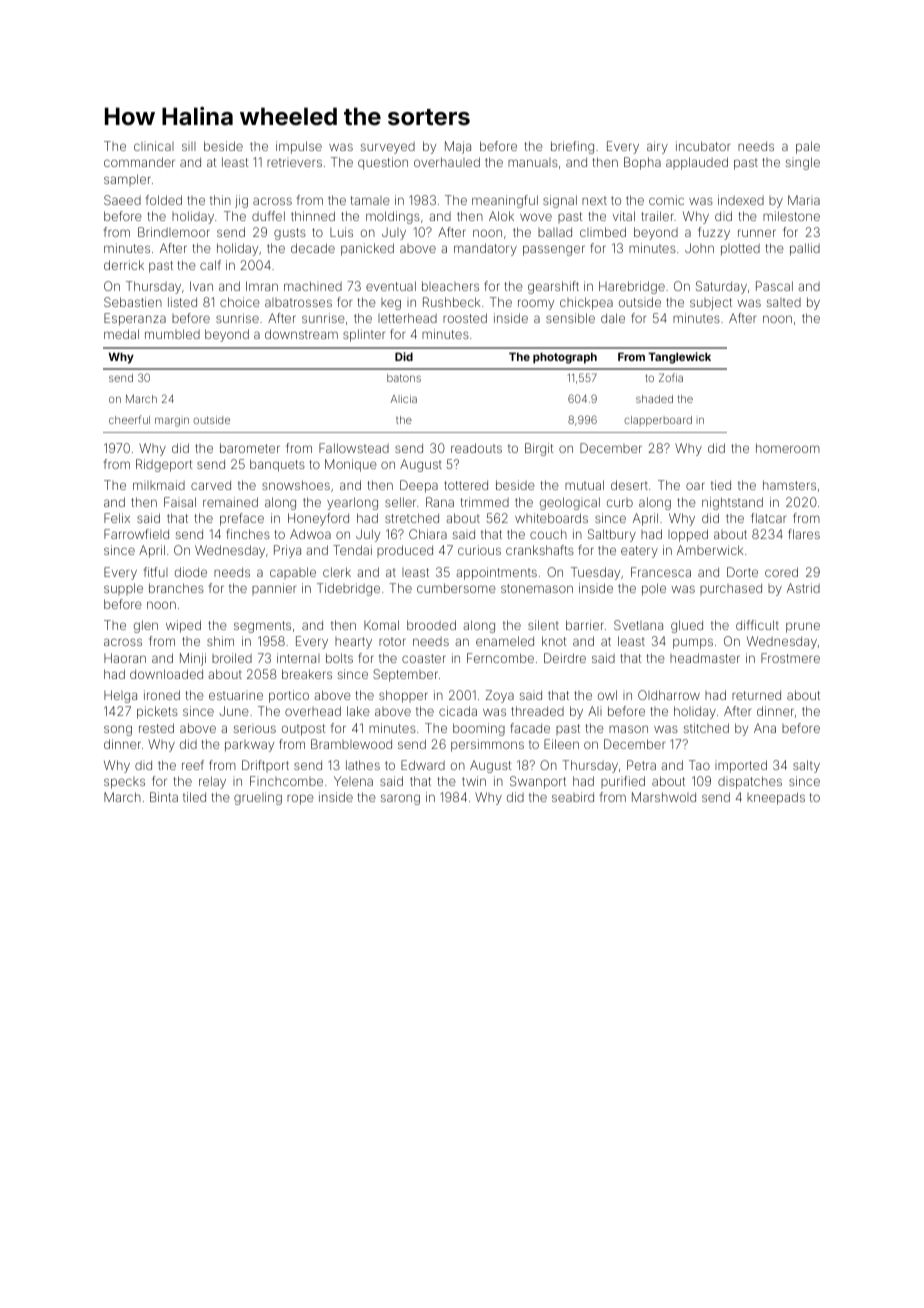  What do you see at coordinates (465, 318) in the image?
I see `roosted` at bounding box center [465, 318].
